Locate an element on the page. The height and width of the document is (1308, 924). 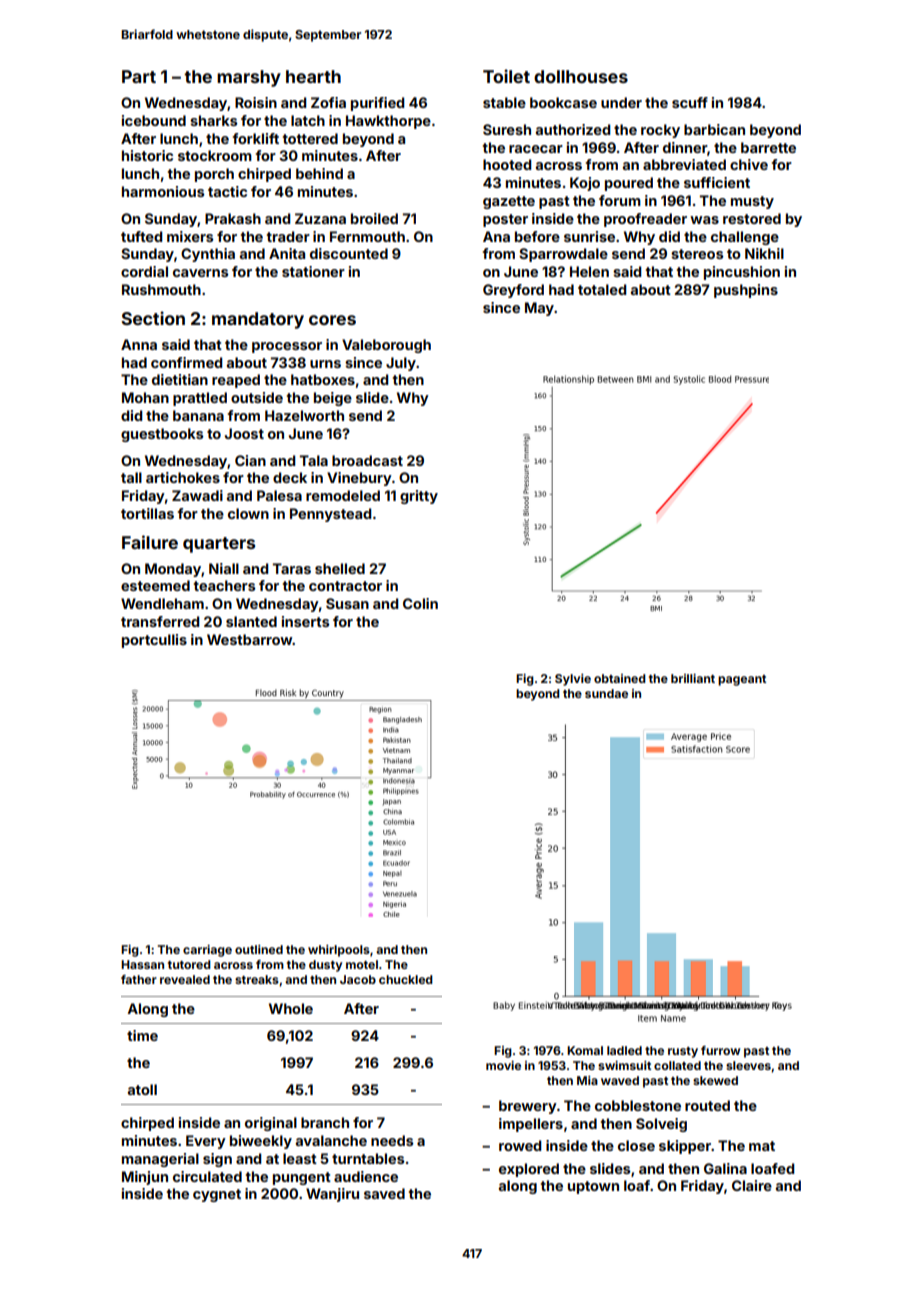
poster is located at coordinates (505, 220).
